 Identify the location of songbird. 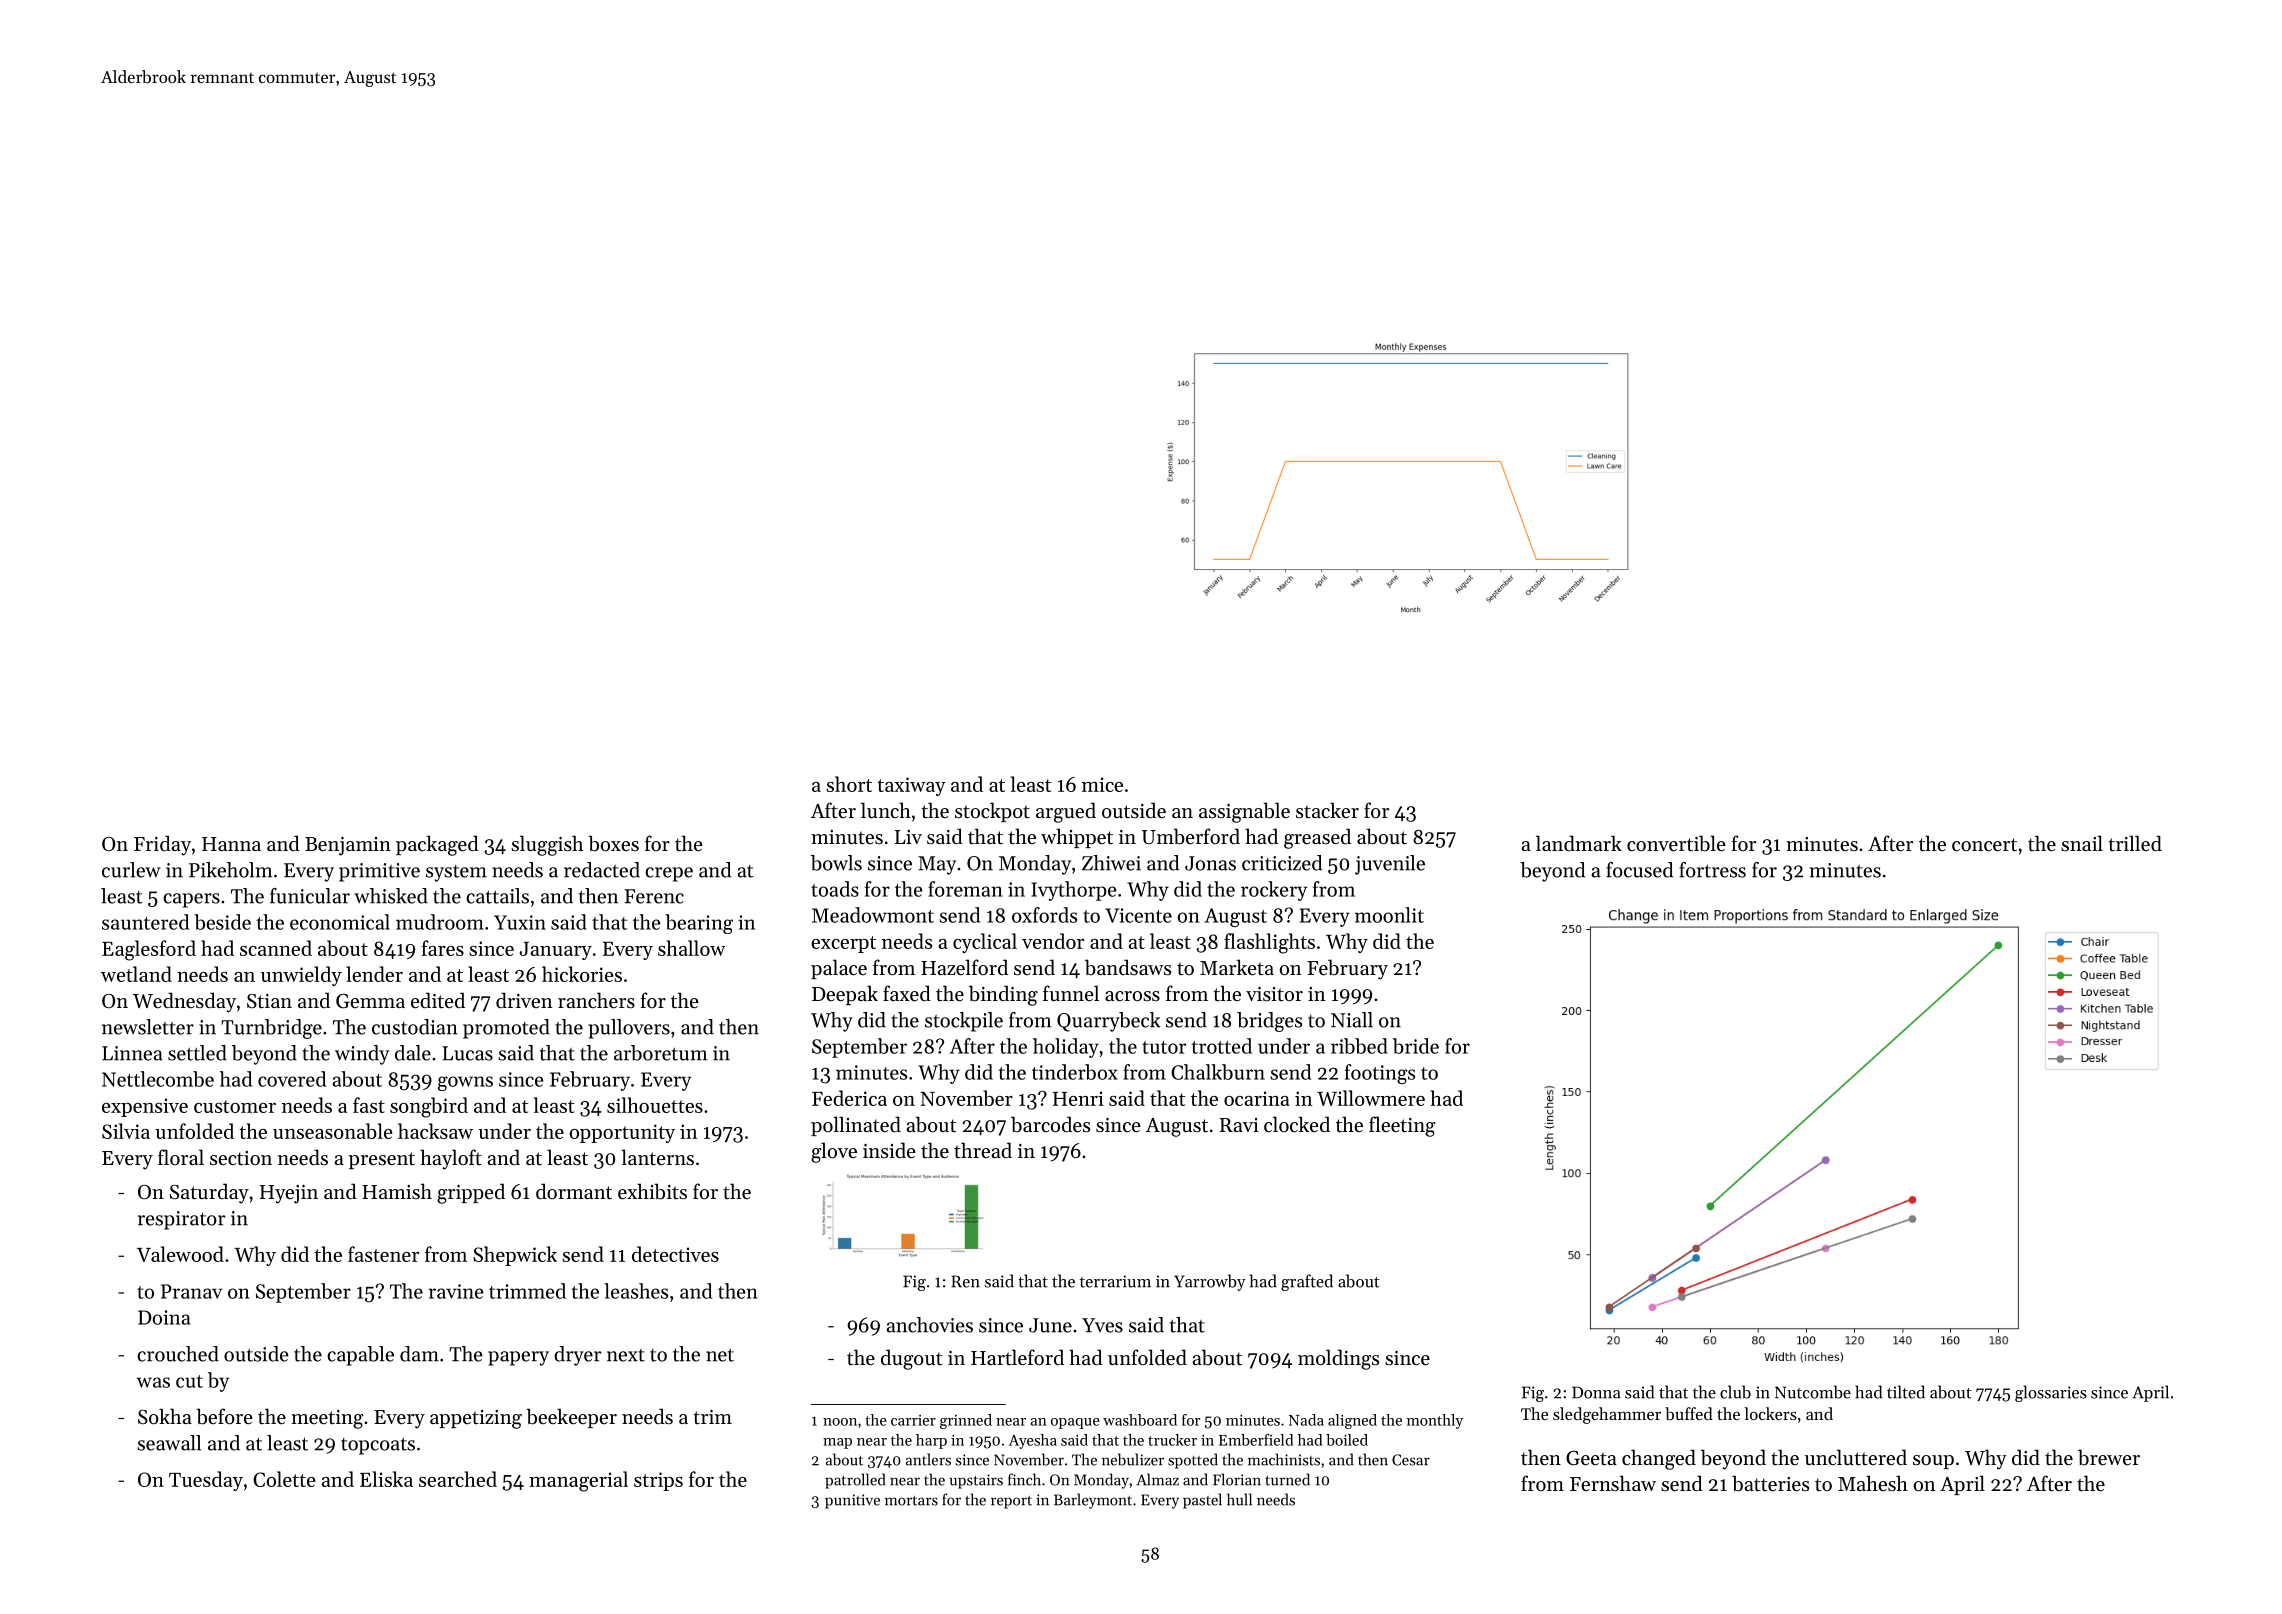
(429, 1107).
